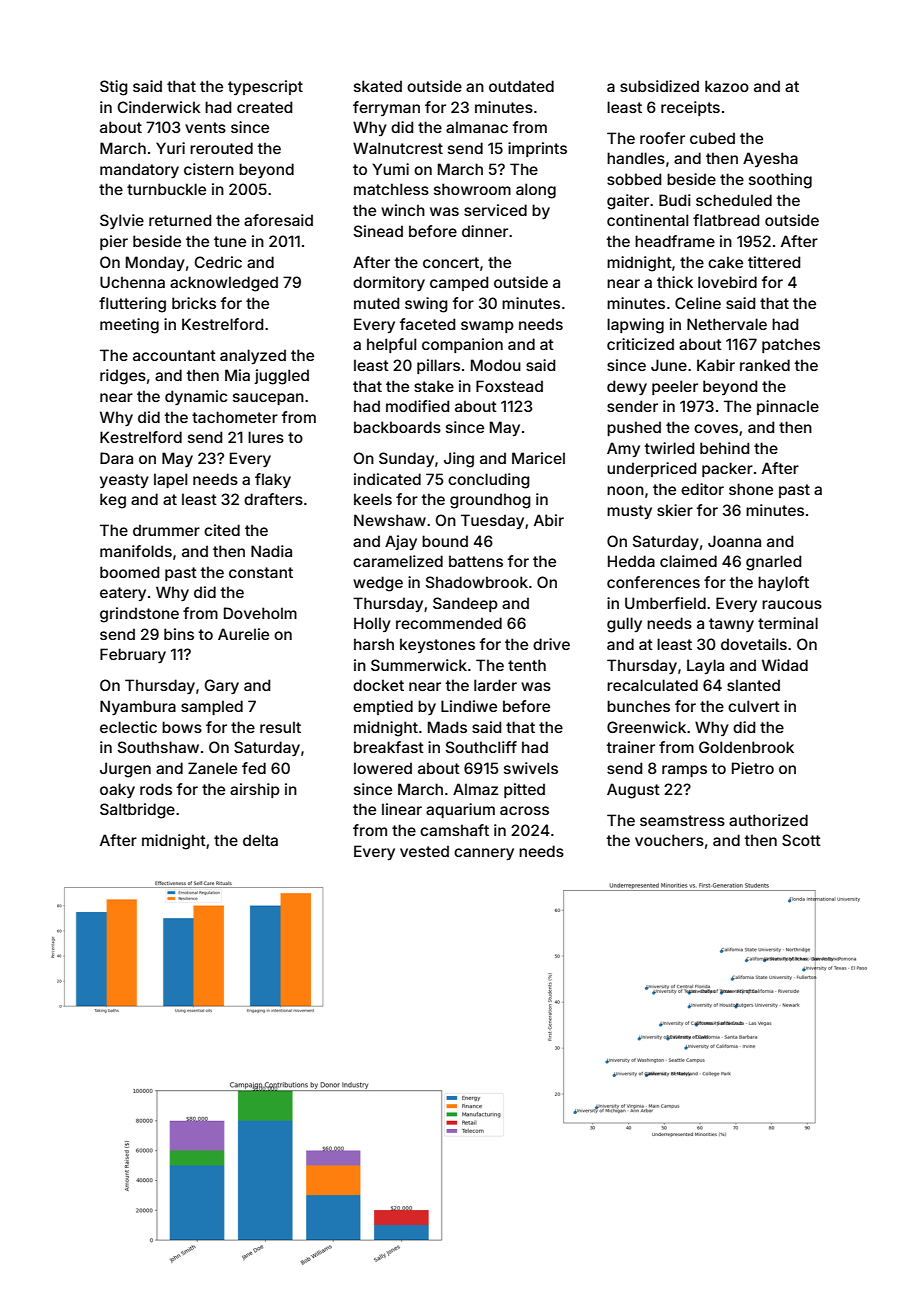 The height and width of the document is (1308, 924). Describe the element at coordinates (536, 191) in the document. I see `along` at that location.
